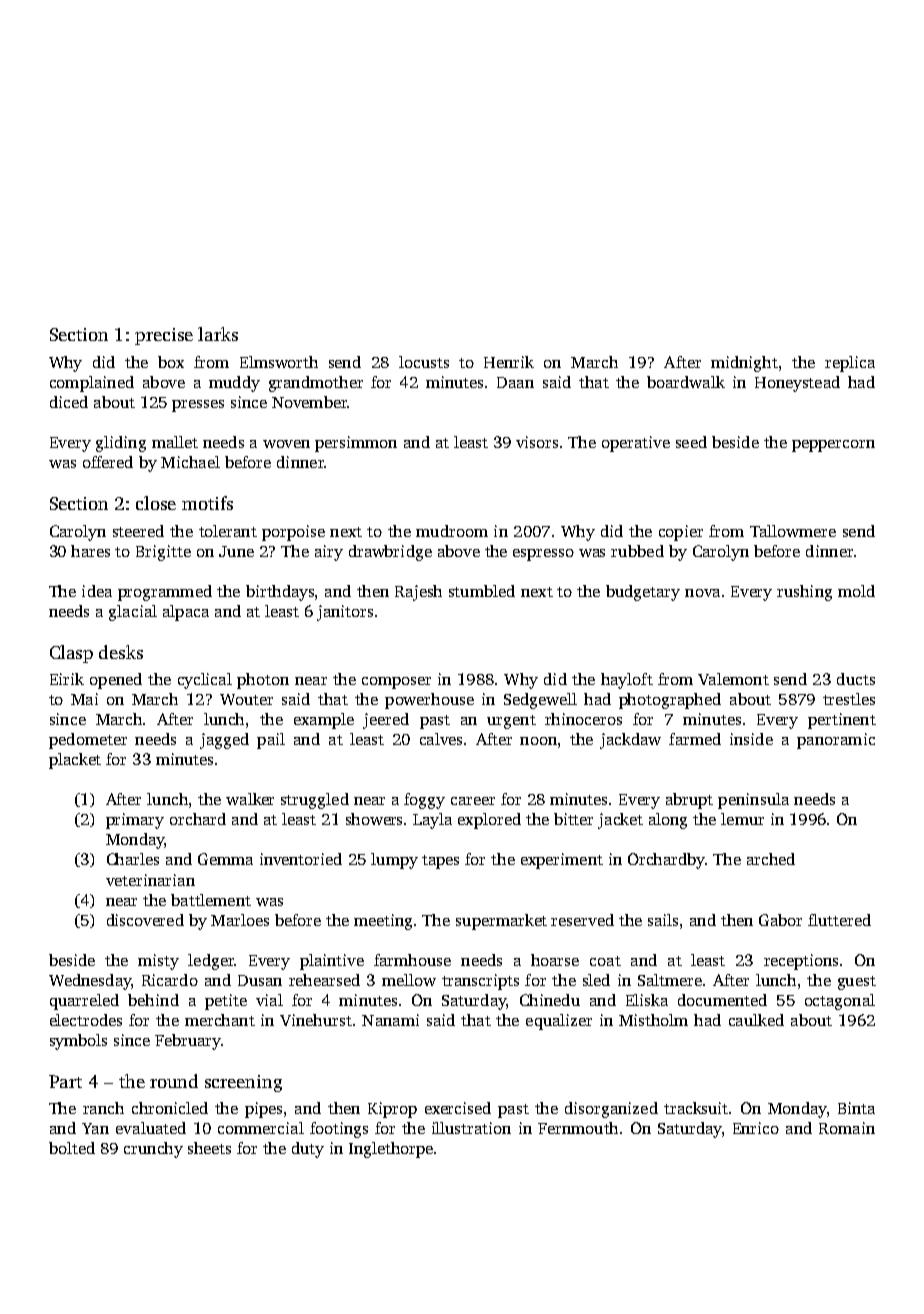  What do you see at coordinates (383, 922) in the page?
I see `meeting` at bounding box center [383, 922].
